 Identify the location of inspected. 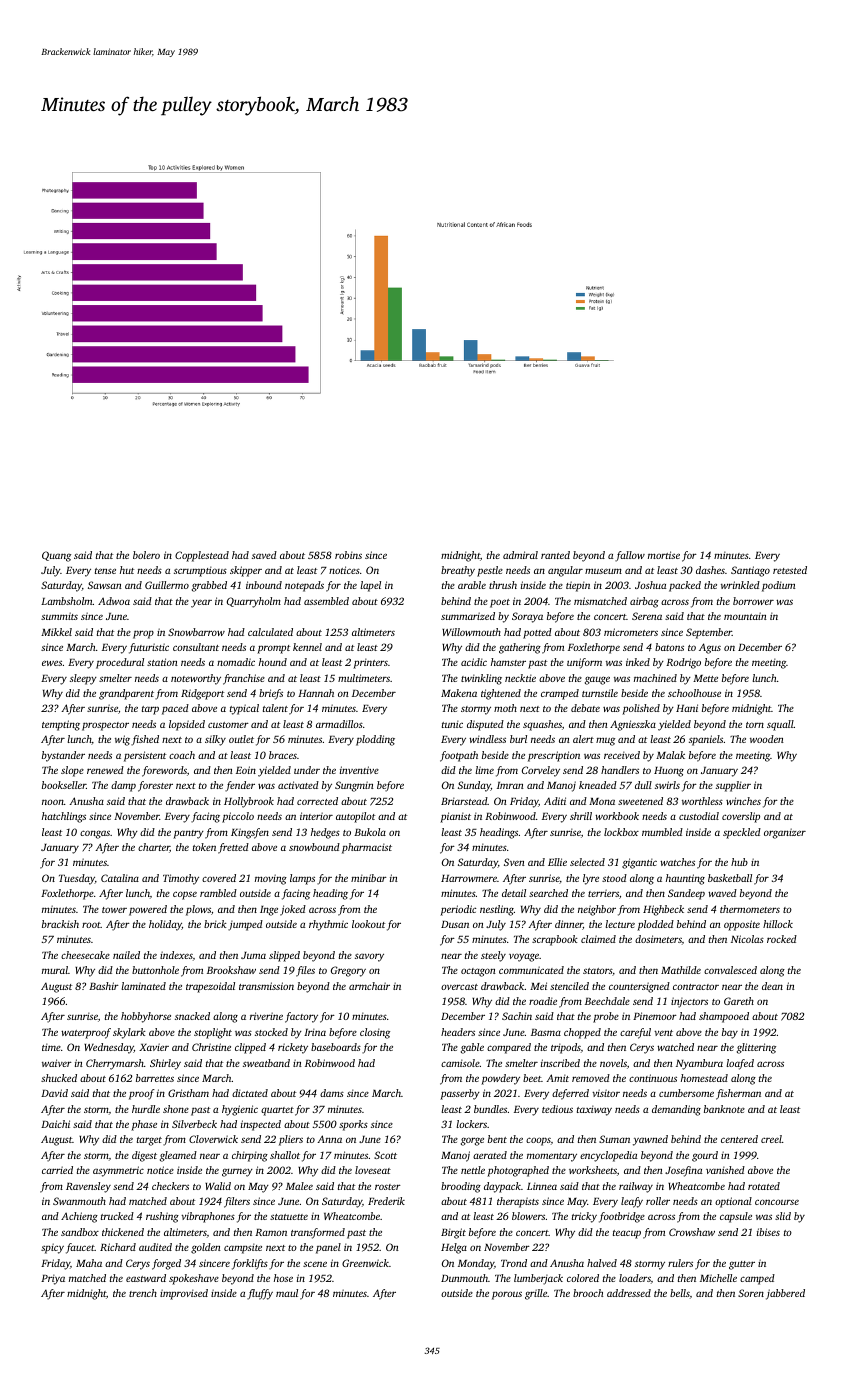
(261, 1125).
